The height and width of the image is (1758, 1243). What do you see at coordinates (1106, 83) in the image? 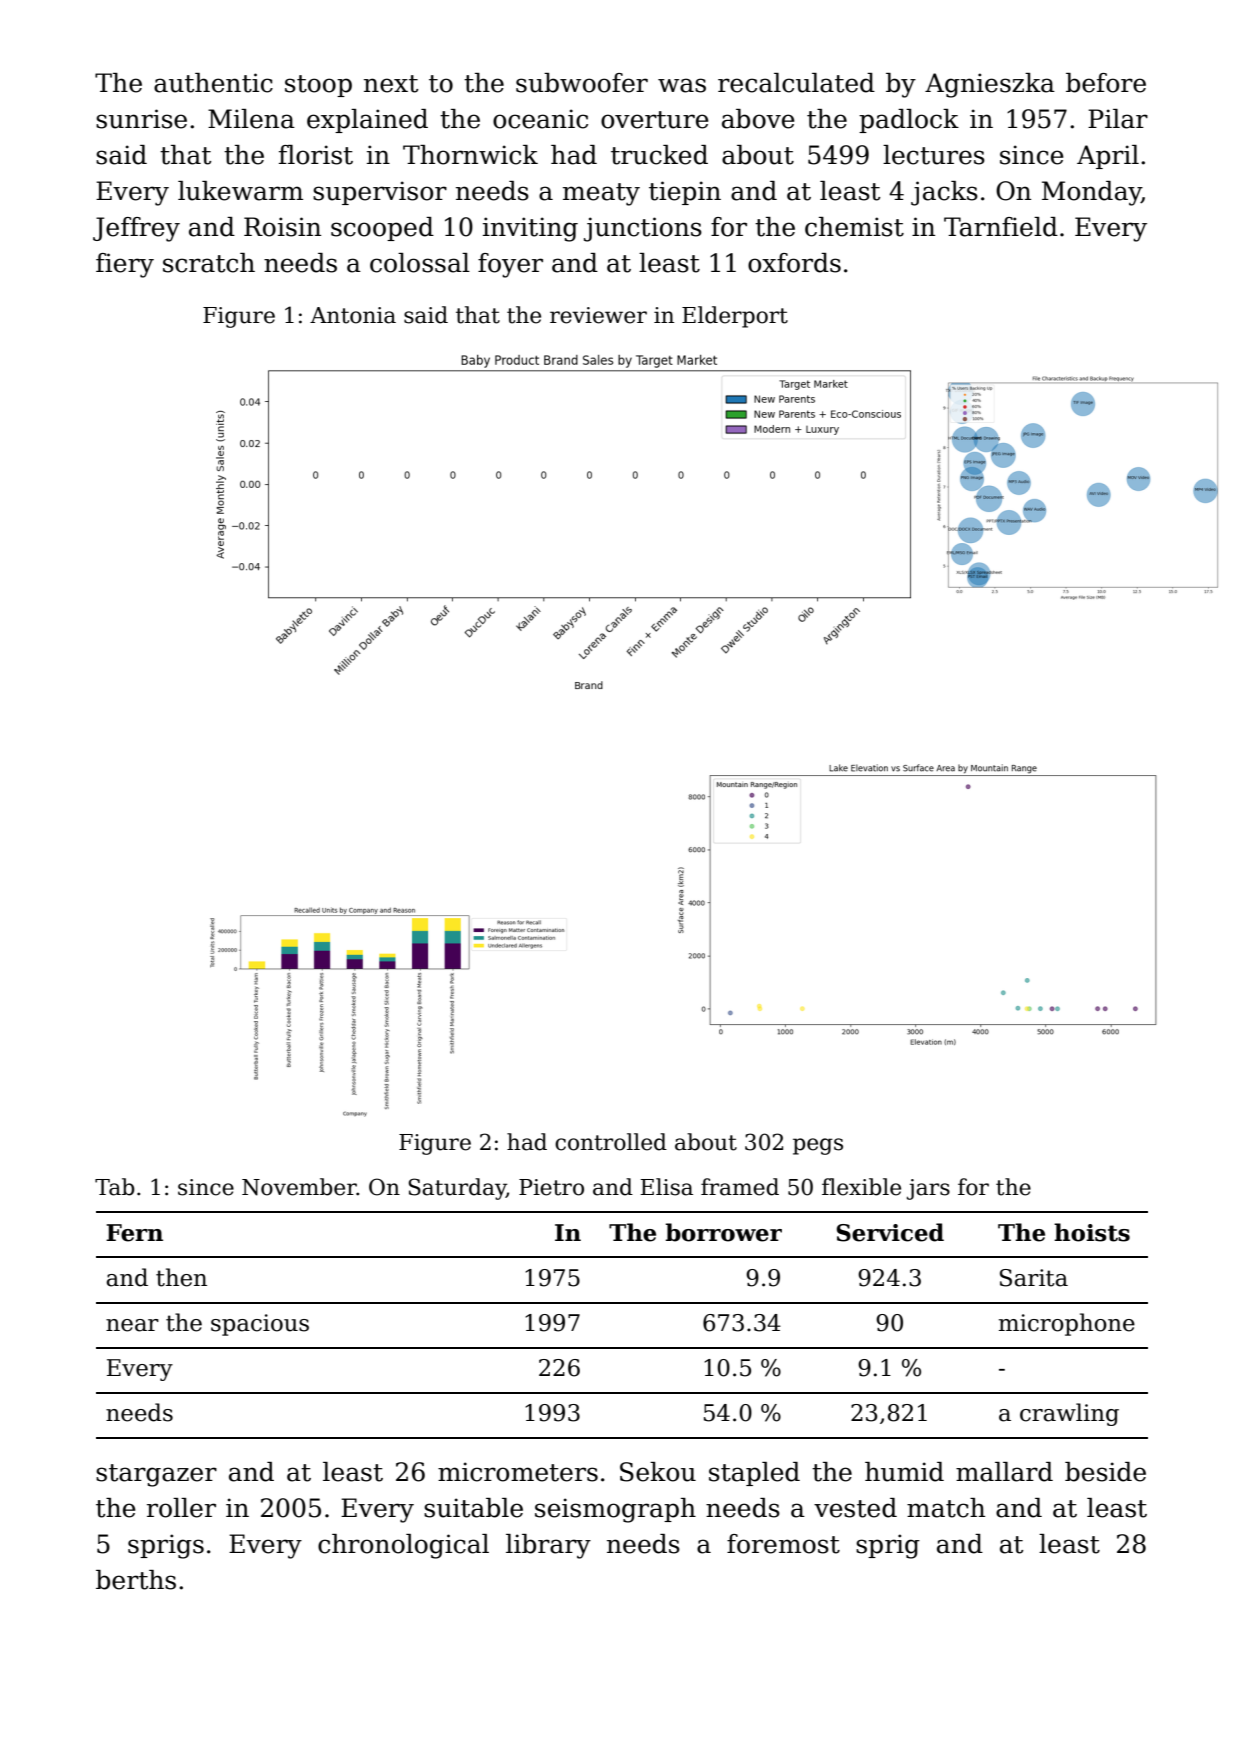
I see `before` at bounding box center [1106, 83].
